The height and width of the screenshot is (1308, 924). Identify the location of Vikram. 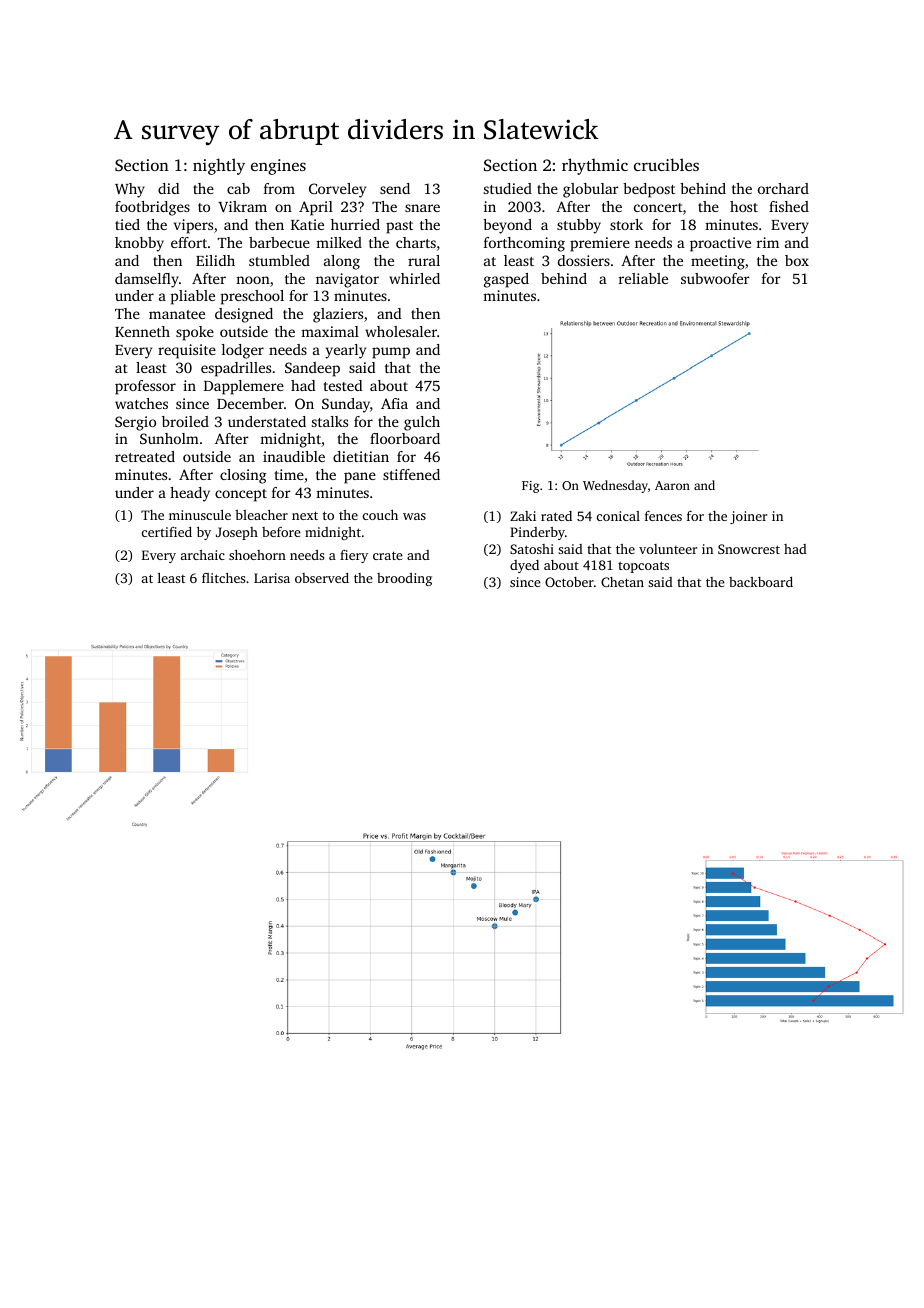
(242, 206).
